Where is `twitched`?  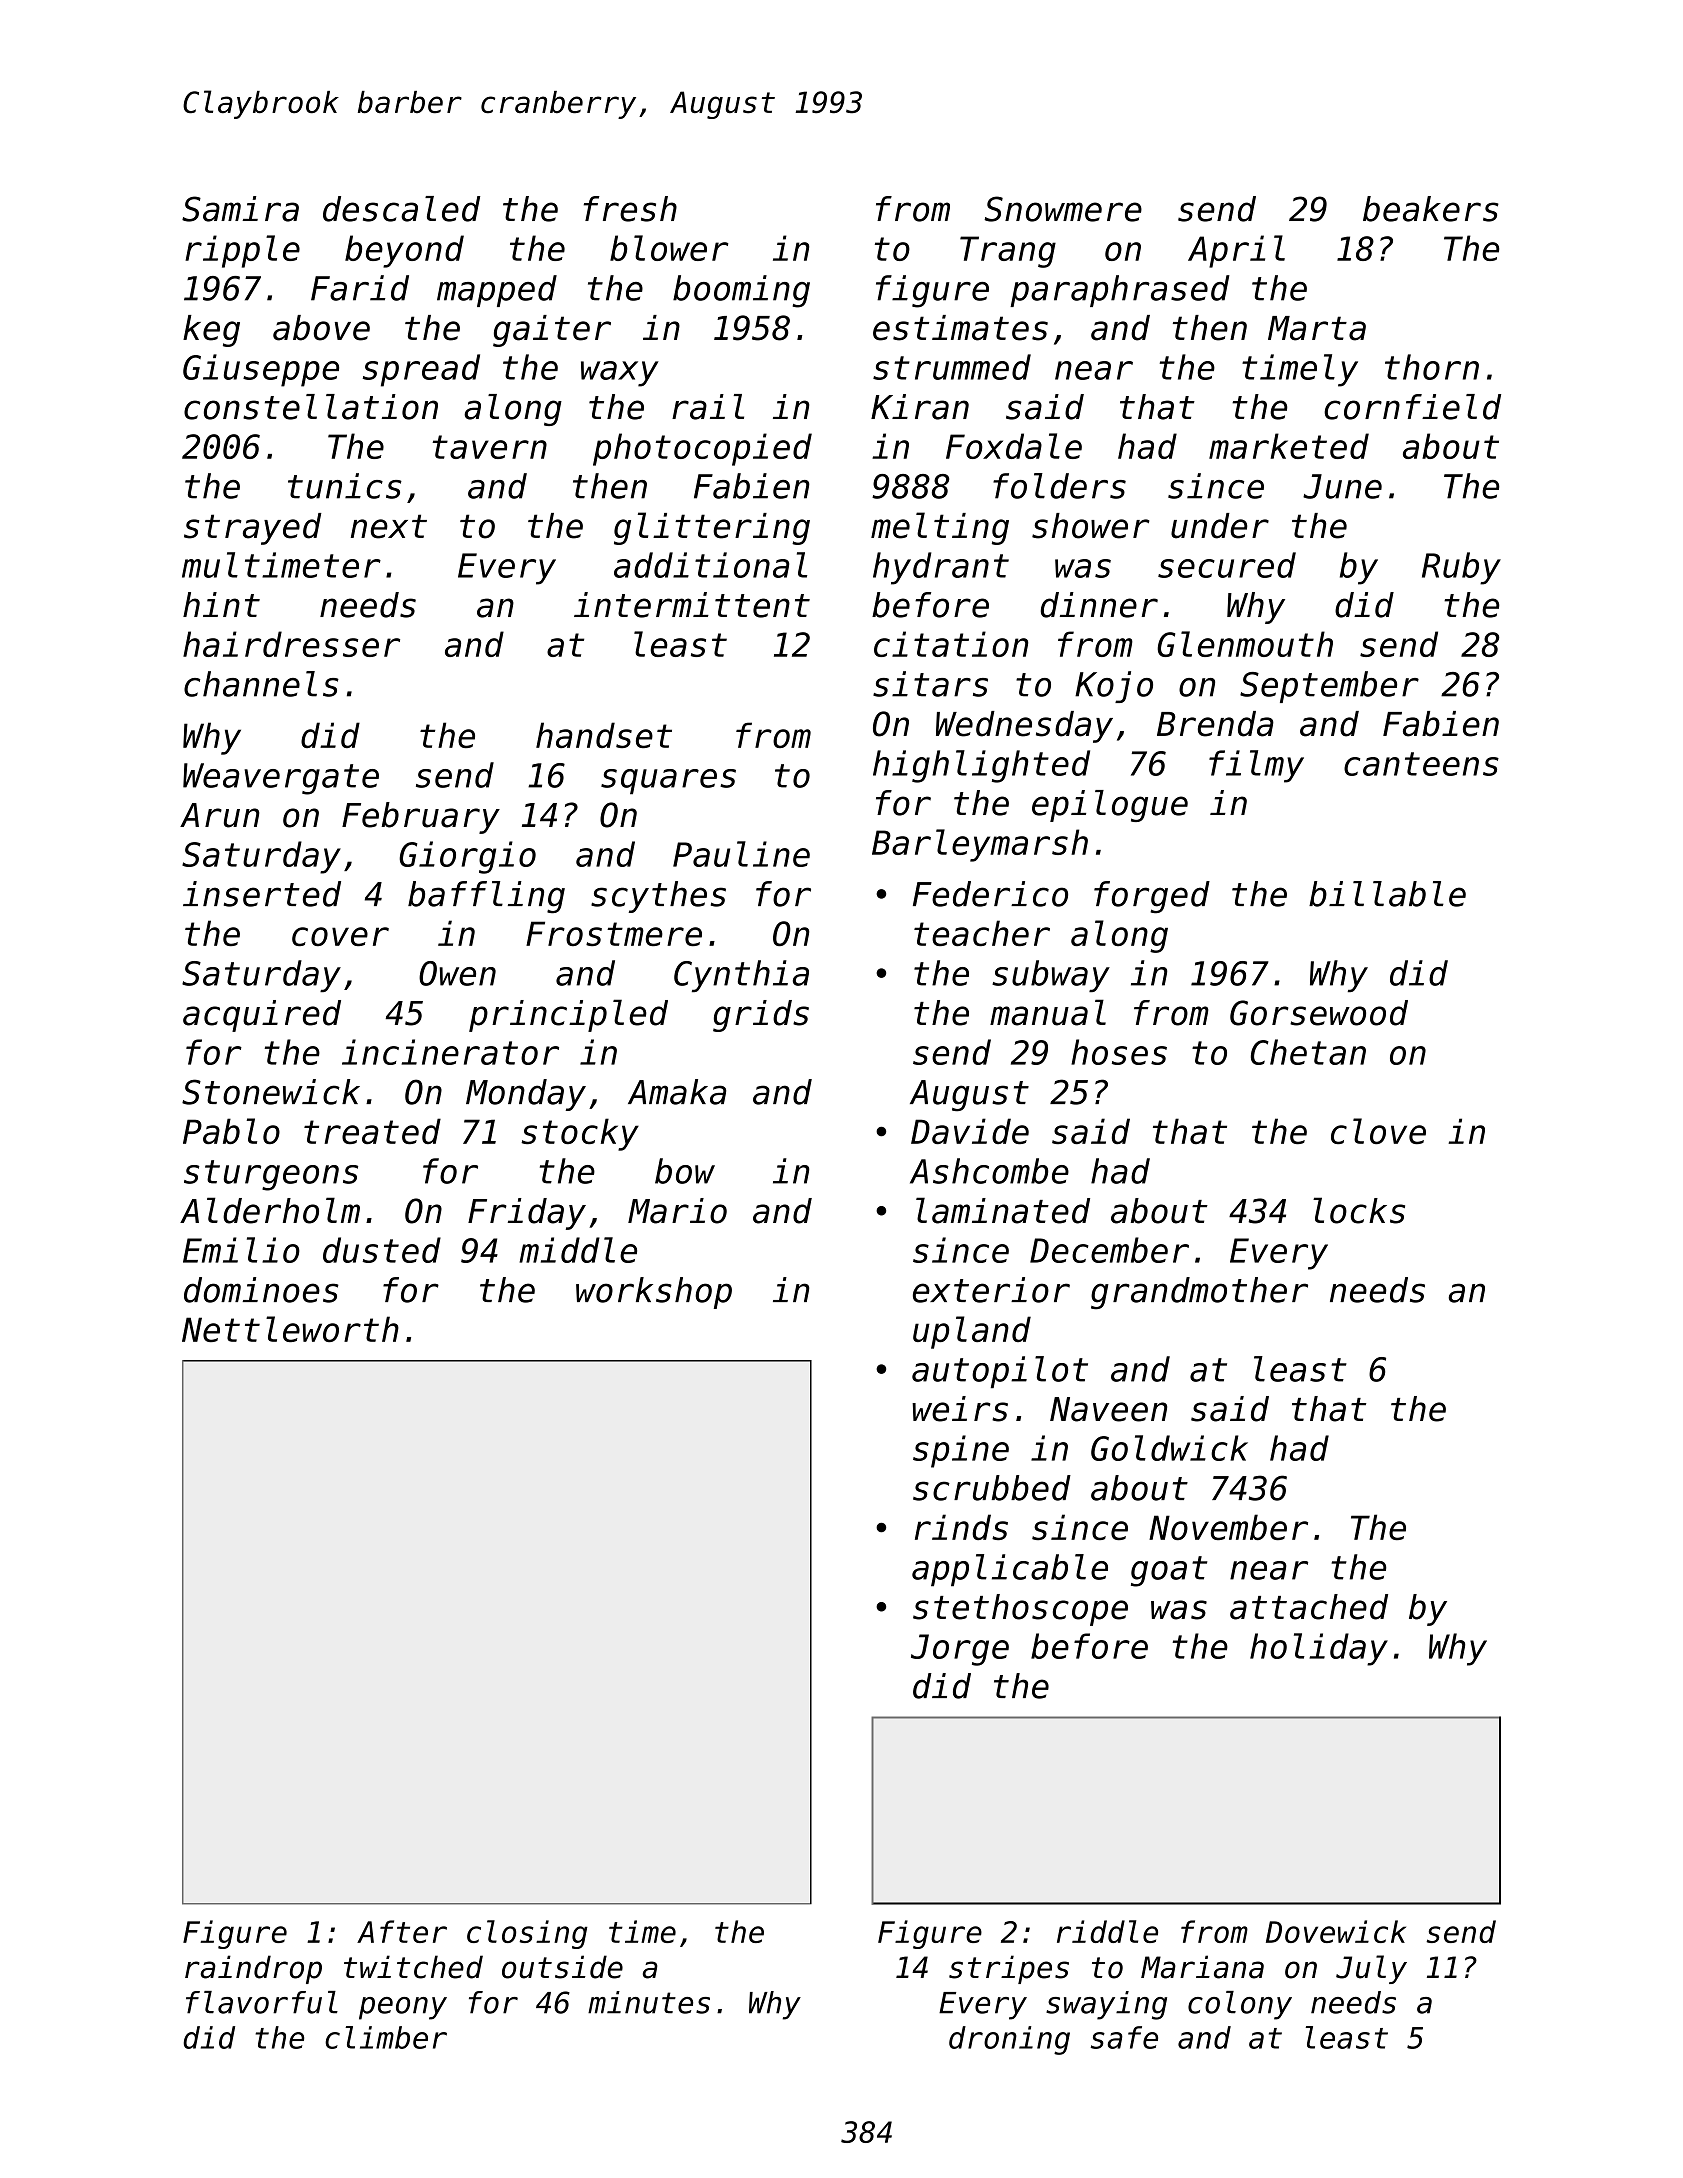
twitched is located at coordinates (413, 1967).
